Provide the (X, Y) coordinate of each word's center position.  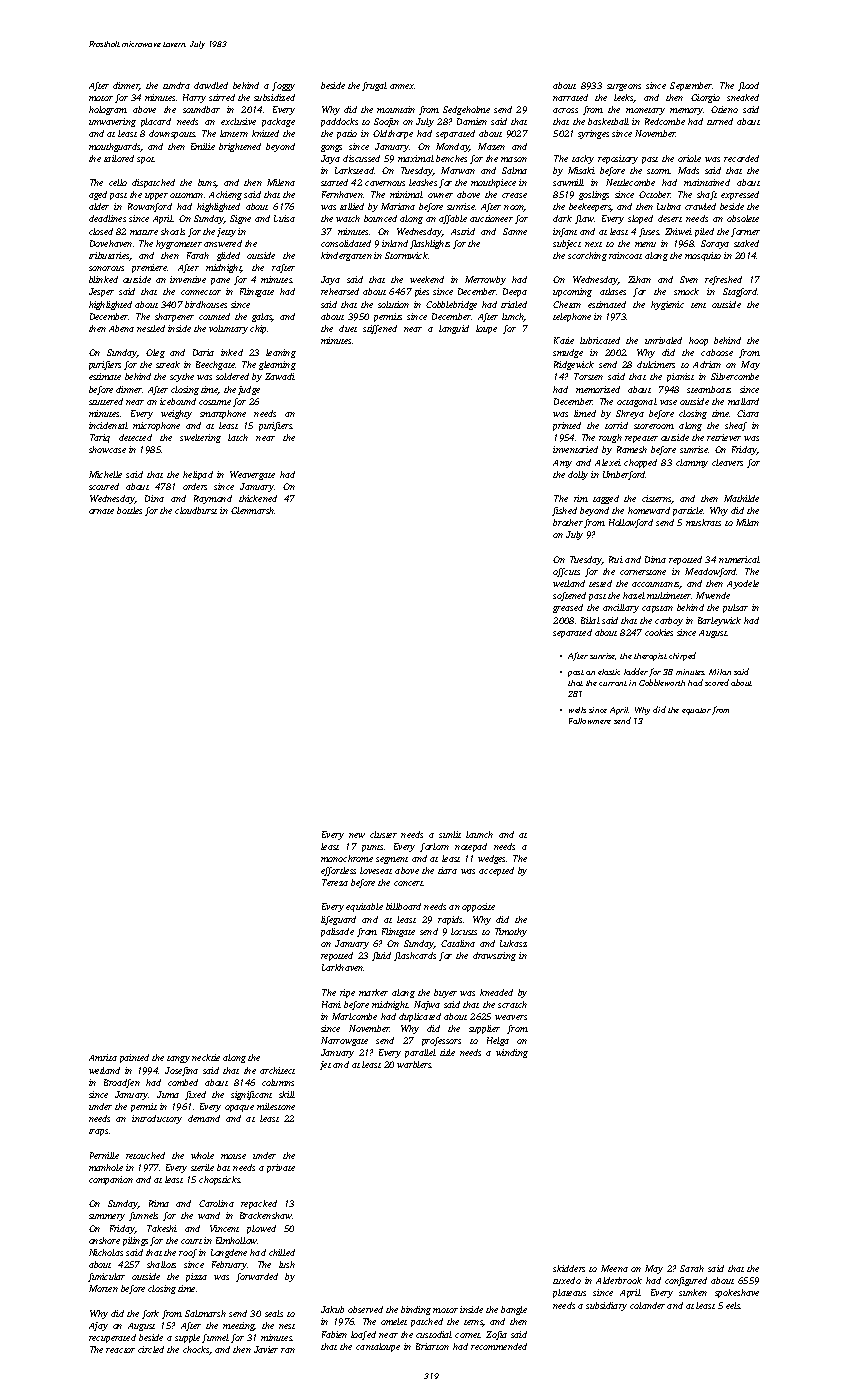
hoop (698, 341)
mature (144, 232)
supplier (484, 1029)
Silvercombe (735, 376)
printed (567, 426)
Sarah (692, 1268)
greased (568, 608)
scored (717, 682)
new (357, 835)
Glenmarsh (253, 510)
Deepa (515, 292)
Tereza (335, 882)
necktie (206, 1057)
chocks (196, 1350)
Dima (655, 559)
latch (238, 437)
